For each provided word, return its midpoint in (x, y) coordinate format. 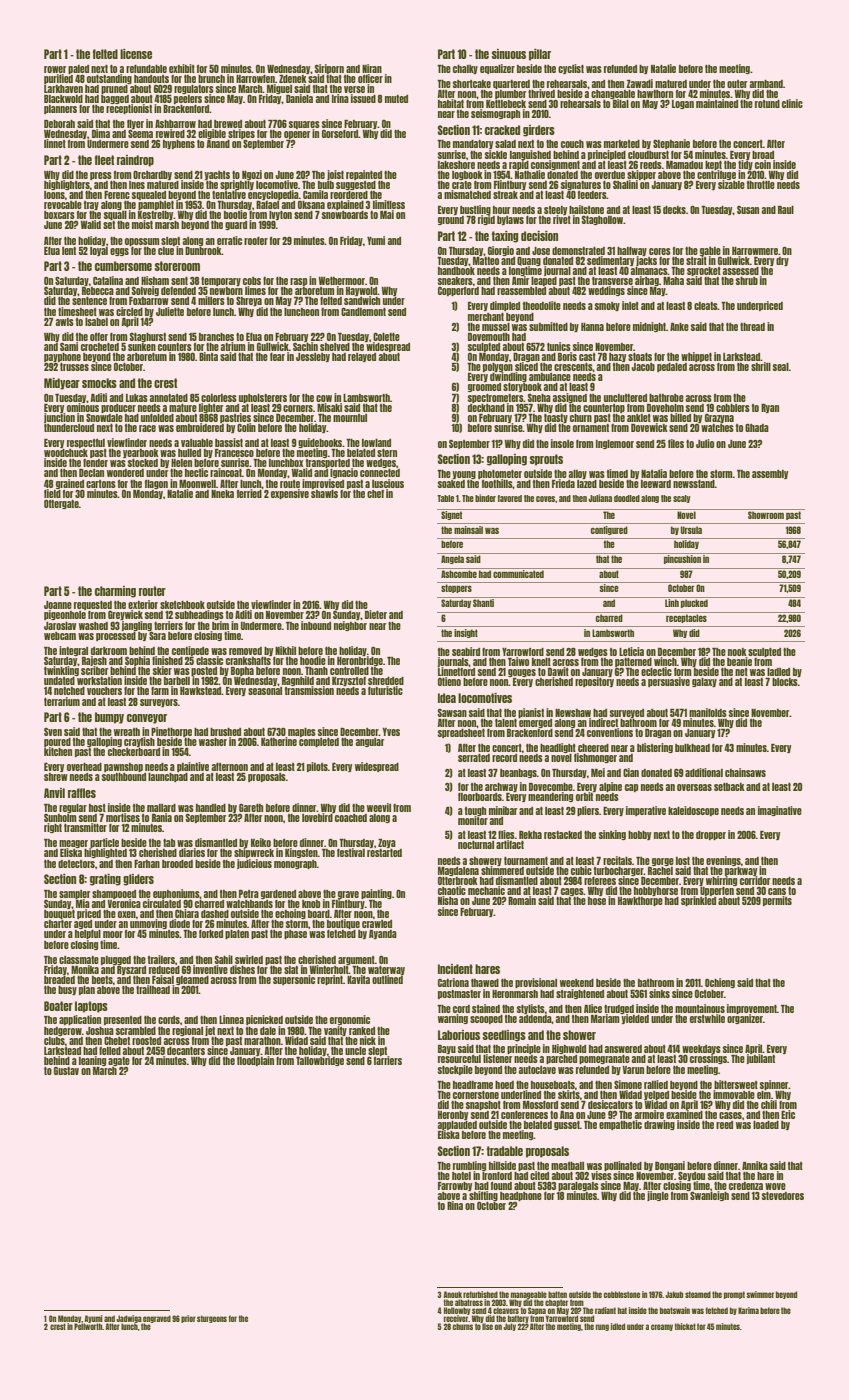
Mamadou (684, 165)
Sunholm (60, 817)
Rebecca (98, 291)
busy (67, 990)
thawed (485, 983)
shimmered (502, 870)
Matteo (486, 261)
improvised (323, 484)
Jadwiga (129, 1319)
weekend (577, 983)
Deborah (59, 124)
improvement (752, 1009)
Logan (683, 104)
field (52, 493)
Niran (372, 68)
